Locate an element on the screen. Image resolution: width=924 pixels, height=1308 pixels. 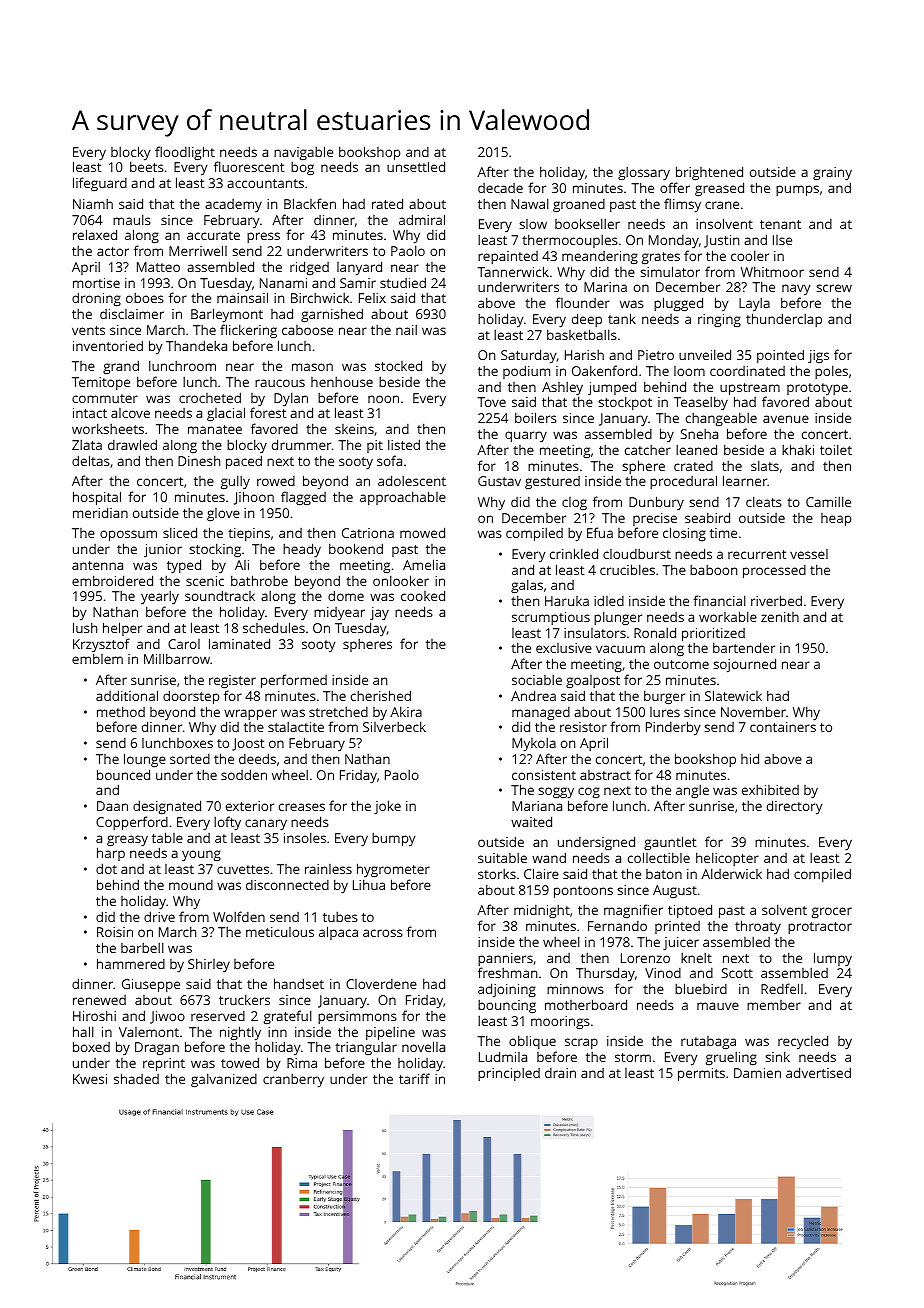
fluorescent is located at coordinates (249, 166).
